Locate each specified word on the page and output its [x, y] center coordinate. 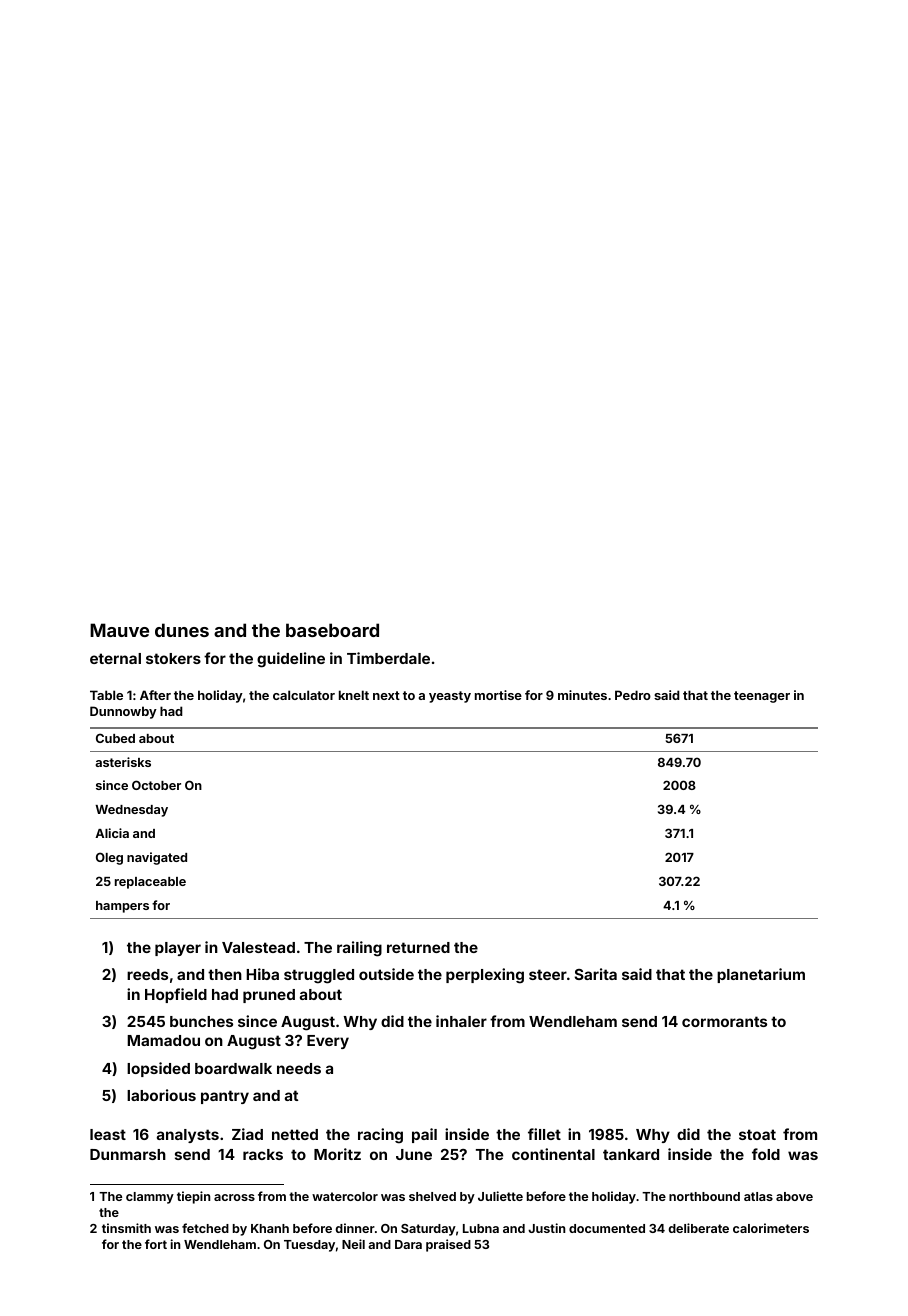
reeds [147, 974]
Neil [353, 1244]
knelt [354, 695]
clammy [150, 1198]
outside [386, 974]
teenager [762, 697]
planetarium [761, 975]
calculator [304, 695]
